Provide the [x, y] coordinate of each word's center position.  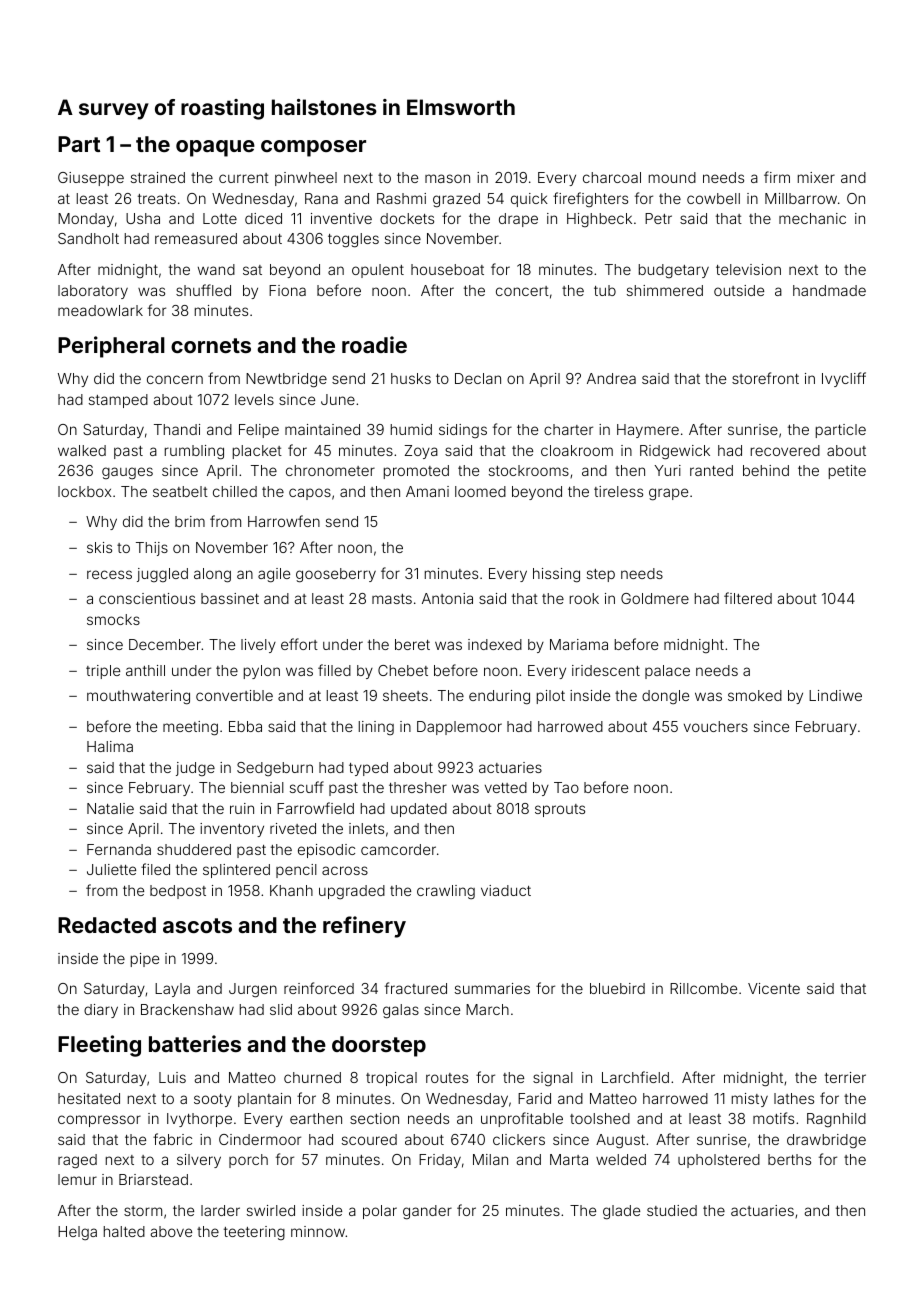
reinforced [319, 988]
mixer [816, 177]
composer [313, 148]
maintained [322, 429]
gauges [127, 473]
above [171, 1231]
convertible [234, 695]
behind [766, 470]
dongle [665, 697]
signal [553, 1079]
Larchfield [635, 1077]
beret [412, 644]
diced [263, 218]
